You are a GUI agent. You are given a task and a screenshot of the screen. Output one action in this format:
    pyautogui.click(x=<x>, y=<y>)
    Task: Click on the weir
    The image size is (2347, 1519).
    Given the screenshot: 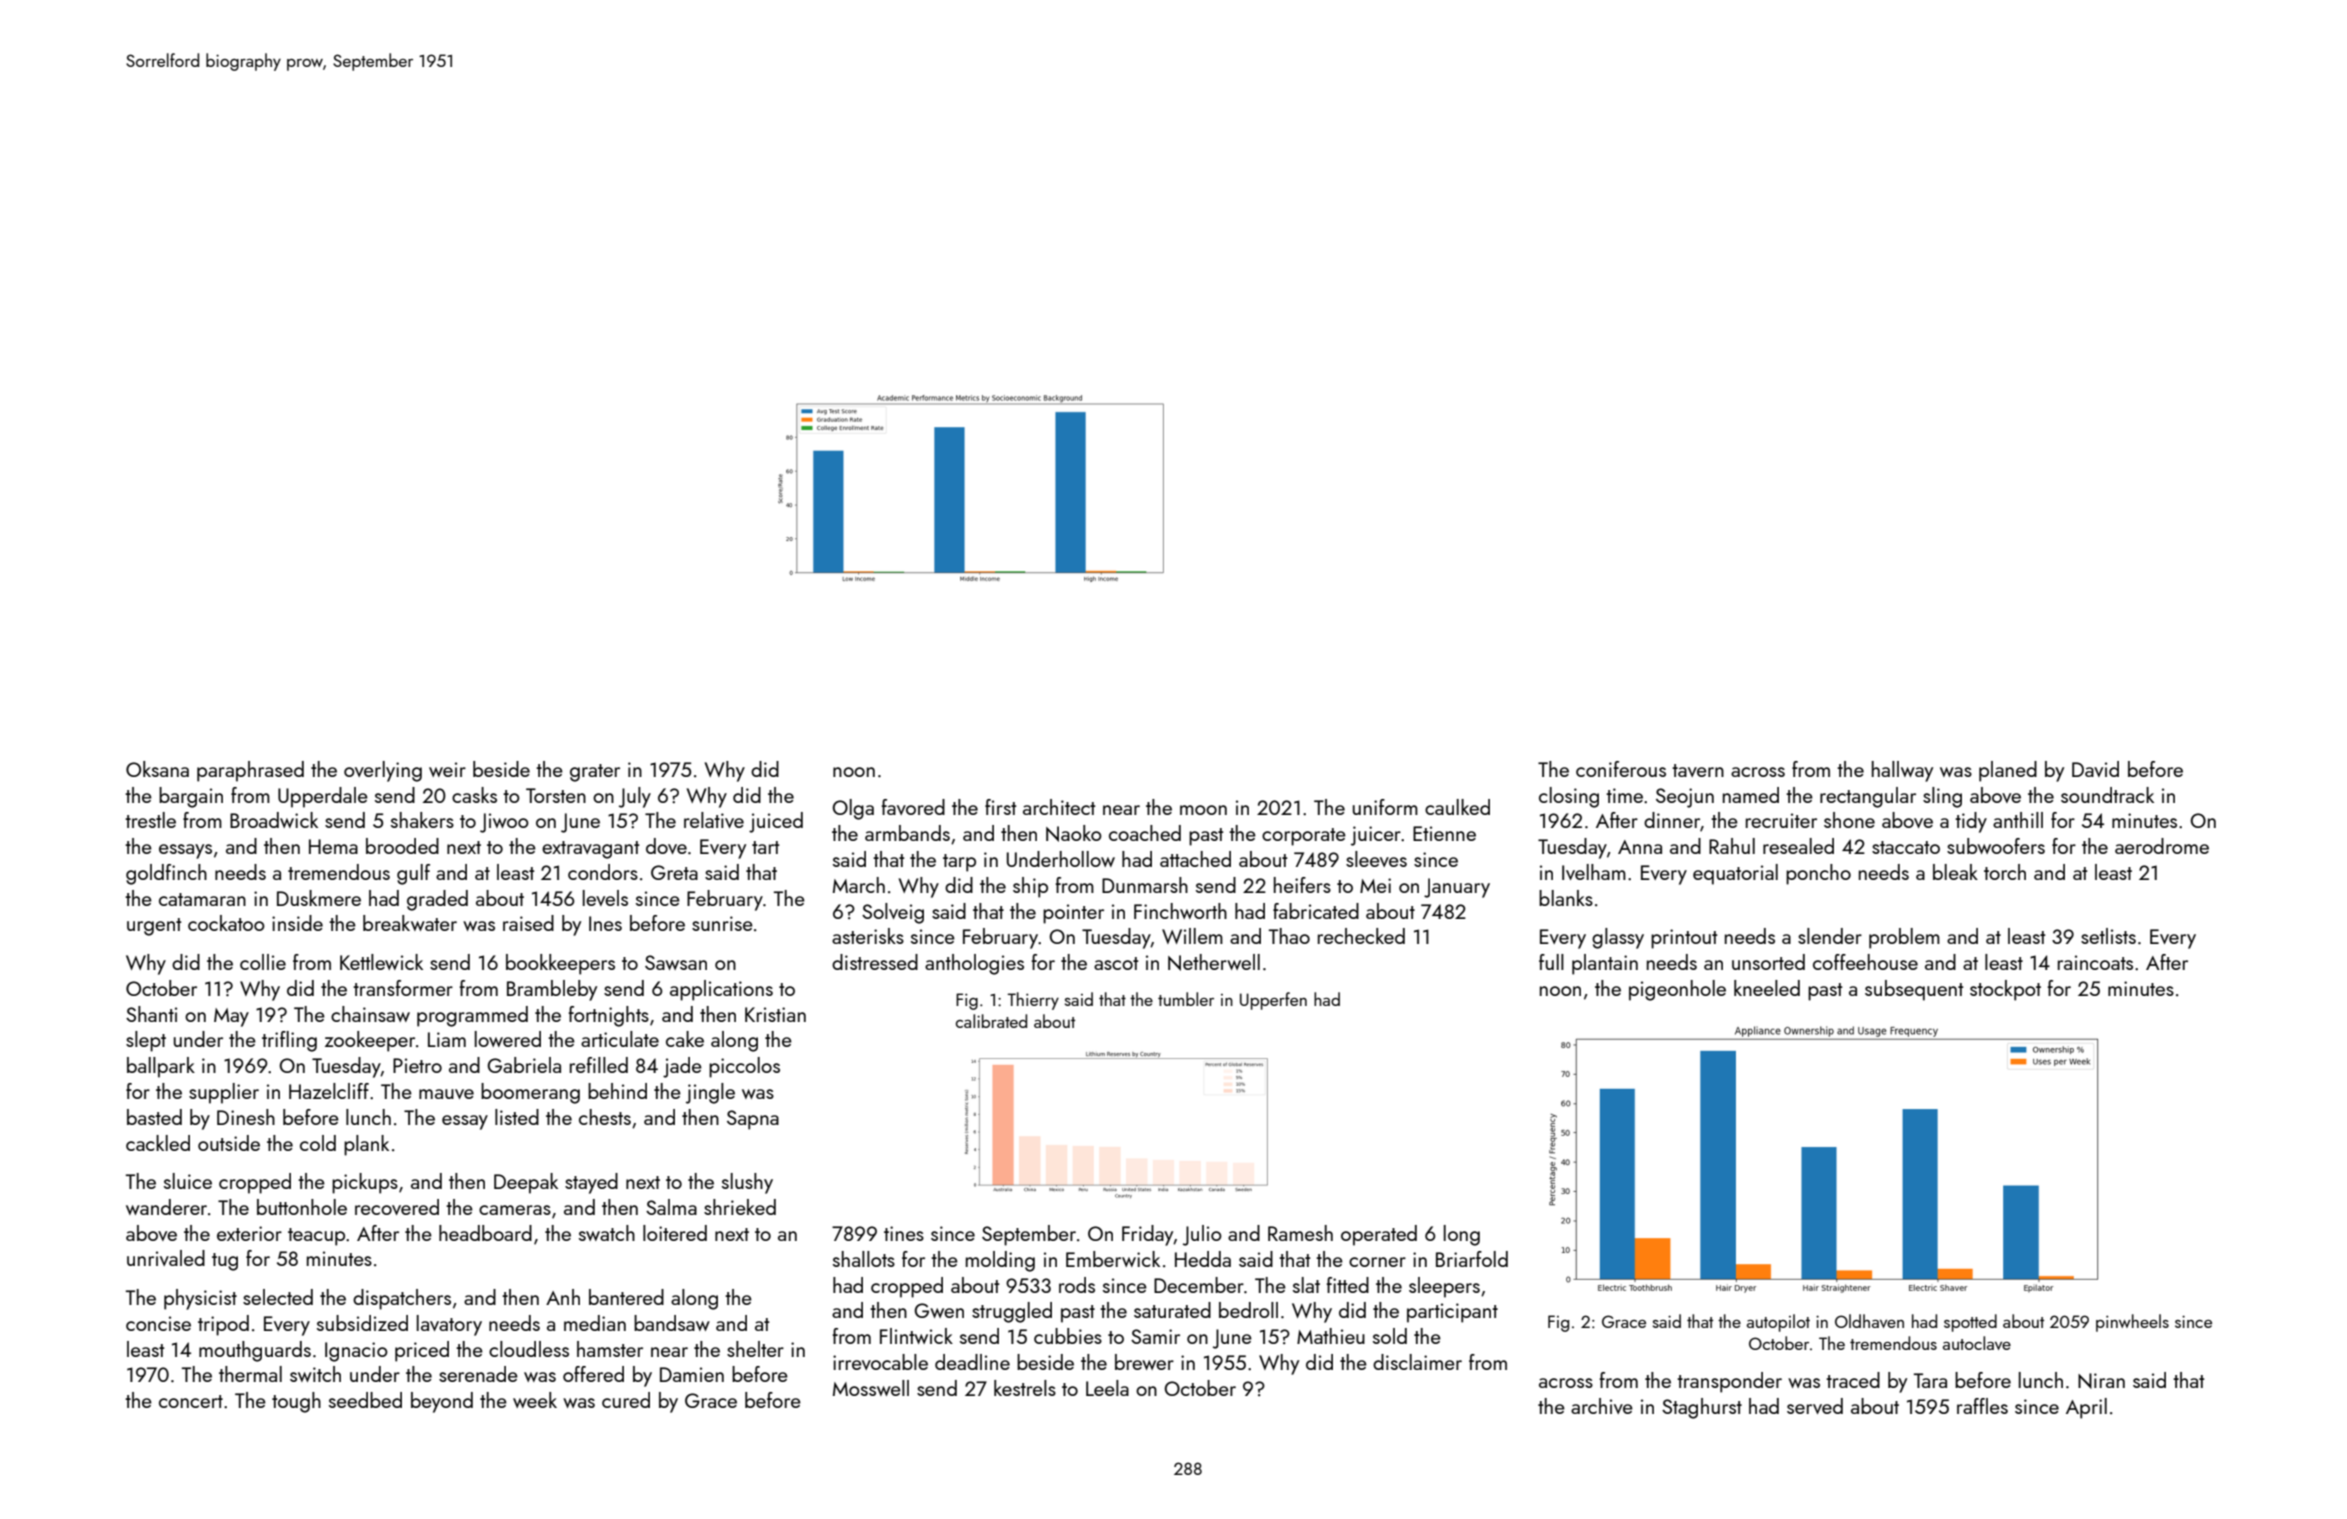 What is the action you would take?
    pyautogui.click(x=447, y=769)
